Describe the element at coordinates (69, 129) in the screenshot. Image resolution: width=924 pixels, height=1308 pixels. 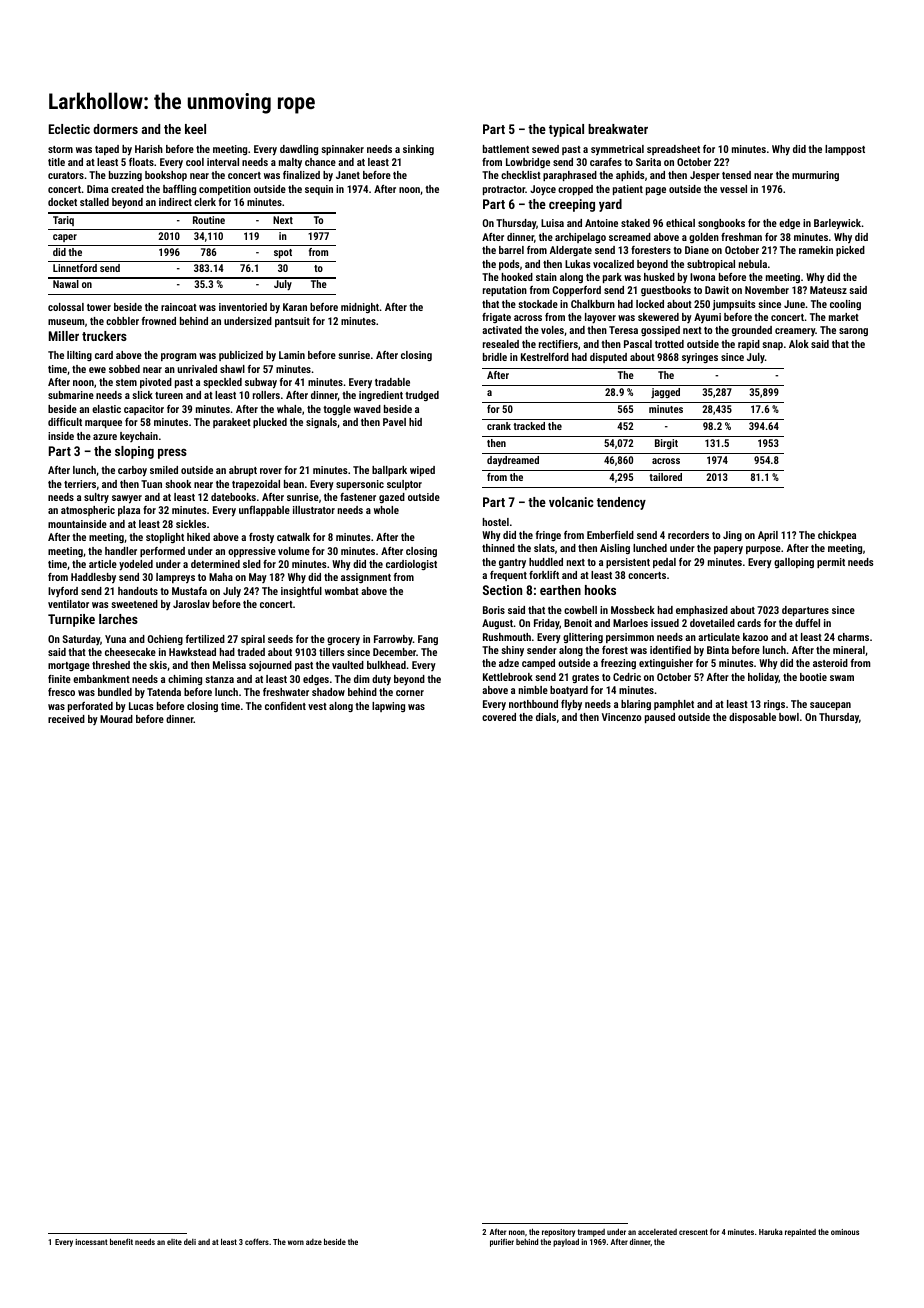
I see `Eclectic` at that location.
